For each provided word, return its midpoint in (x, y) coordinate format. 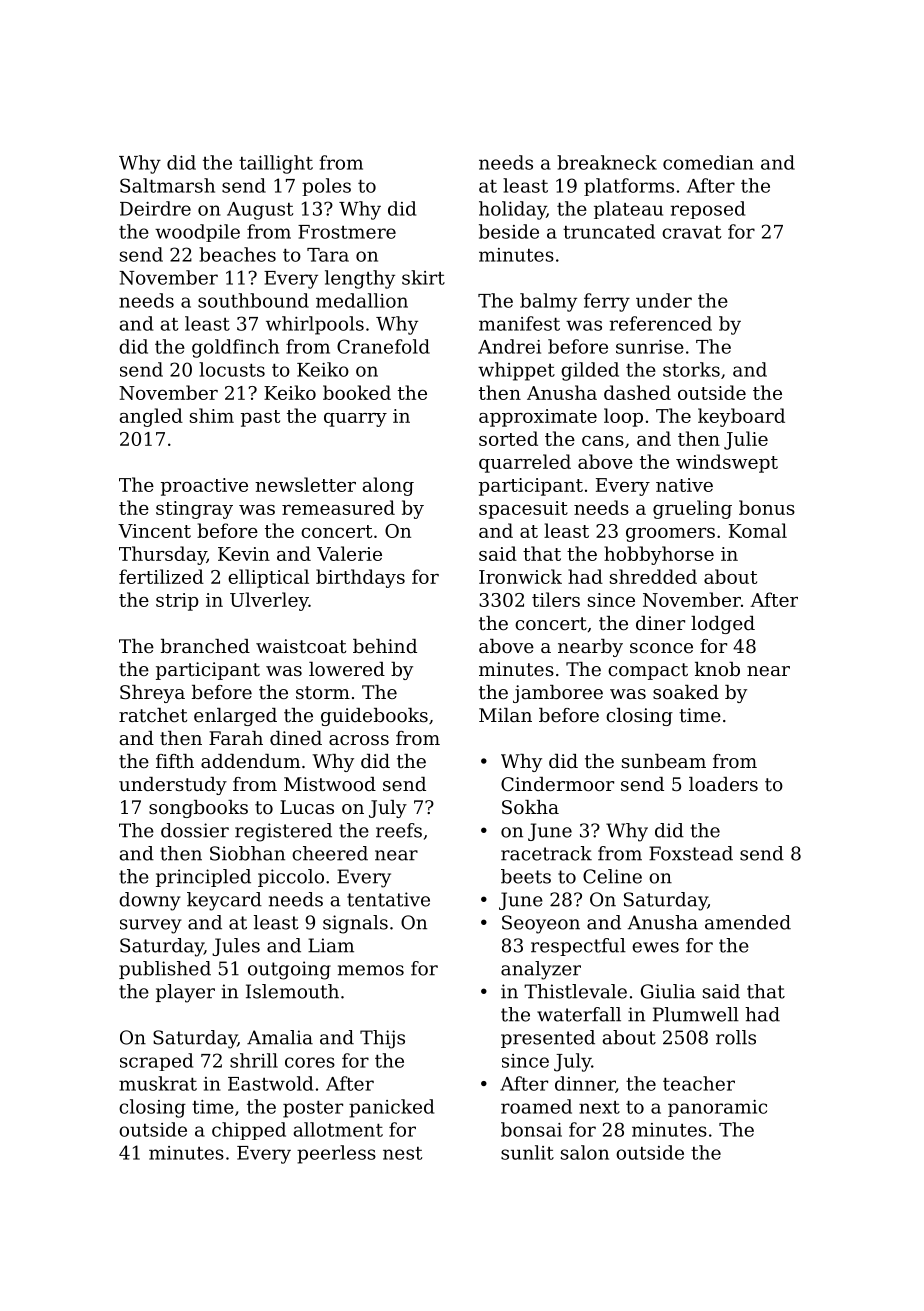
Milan (505, 715)
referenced (661, 323)
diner (660, 623)
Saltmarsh (167, 185)
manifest (519, 323)
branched (205, 646)
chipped (249, 1131)
